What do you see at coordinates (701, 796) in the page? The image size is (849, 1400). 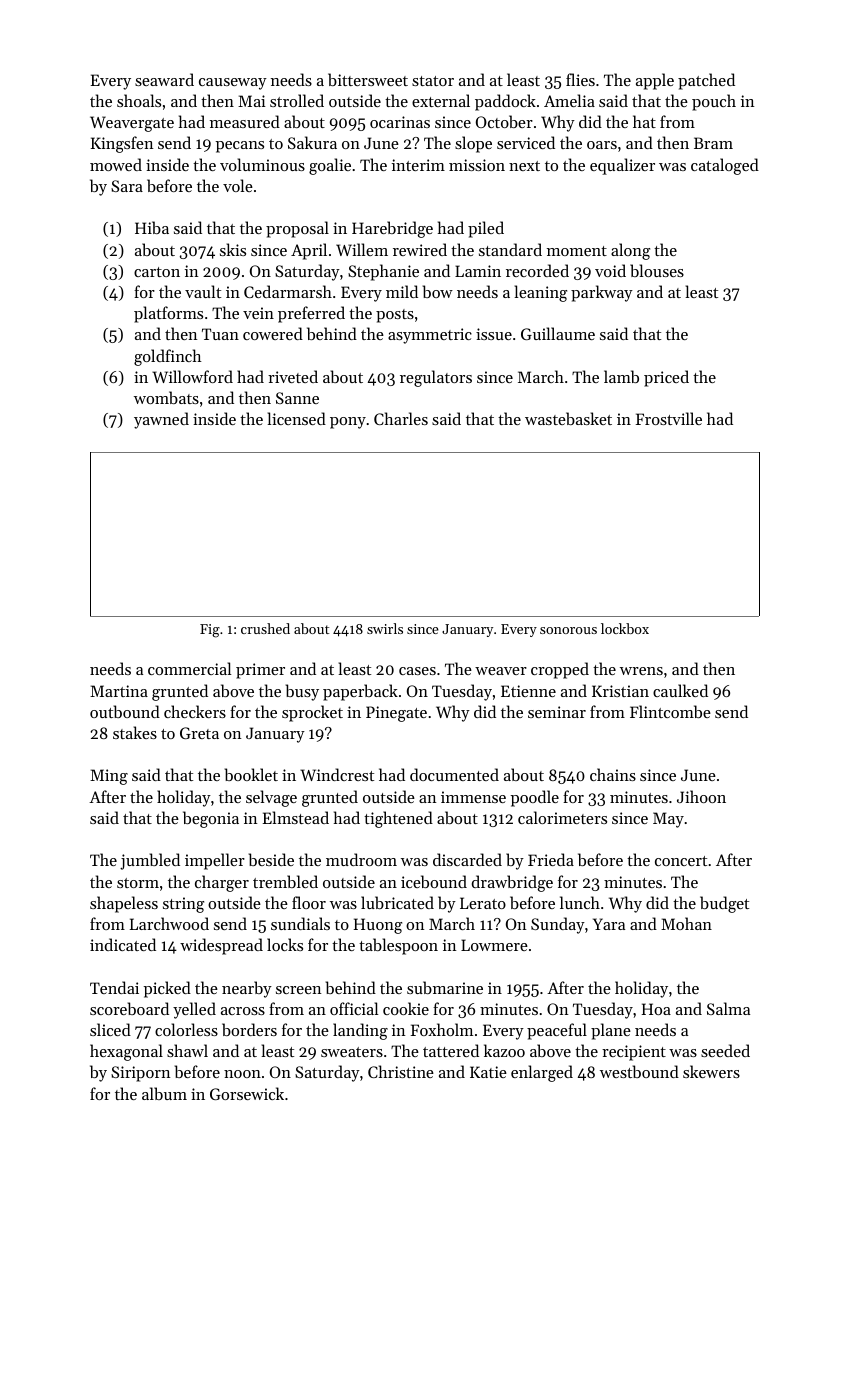 I see `Jihoon` at bounding box center [701, 796].
